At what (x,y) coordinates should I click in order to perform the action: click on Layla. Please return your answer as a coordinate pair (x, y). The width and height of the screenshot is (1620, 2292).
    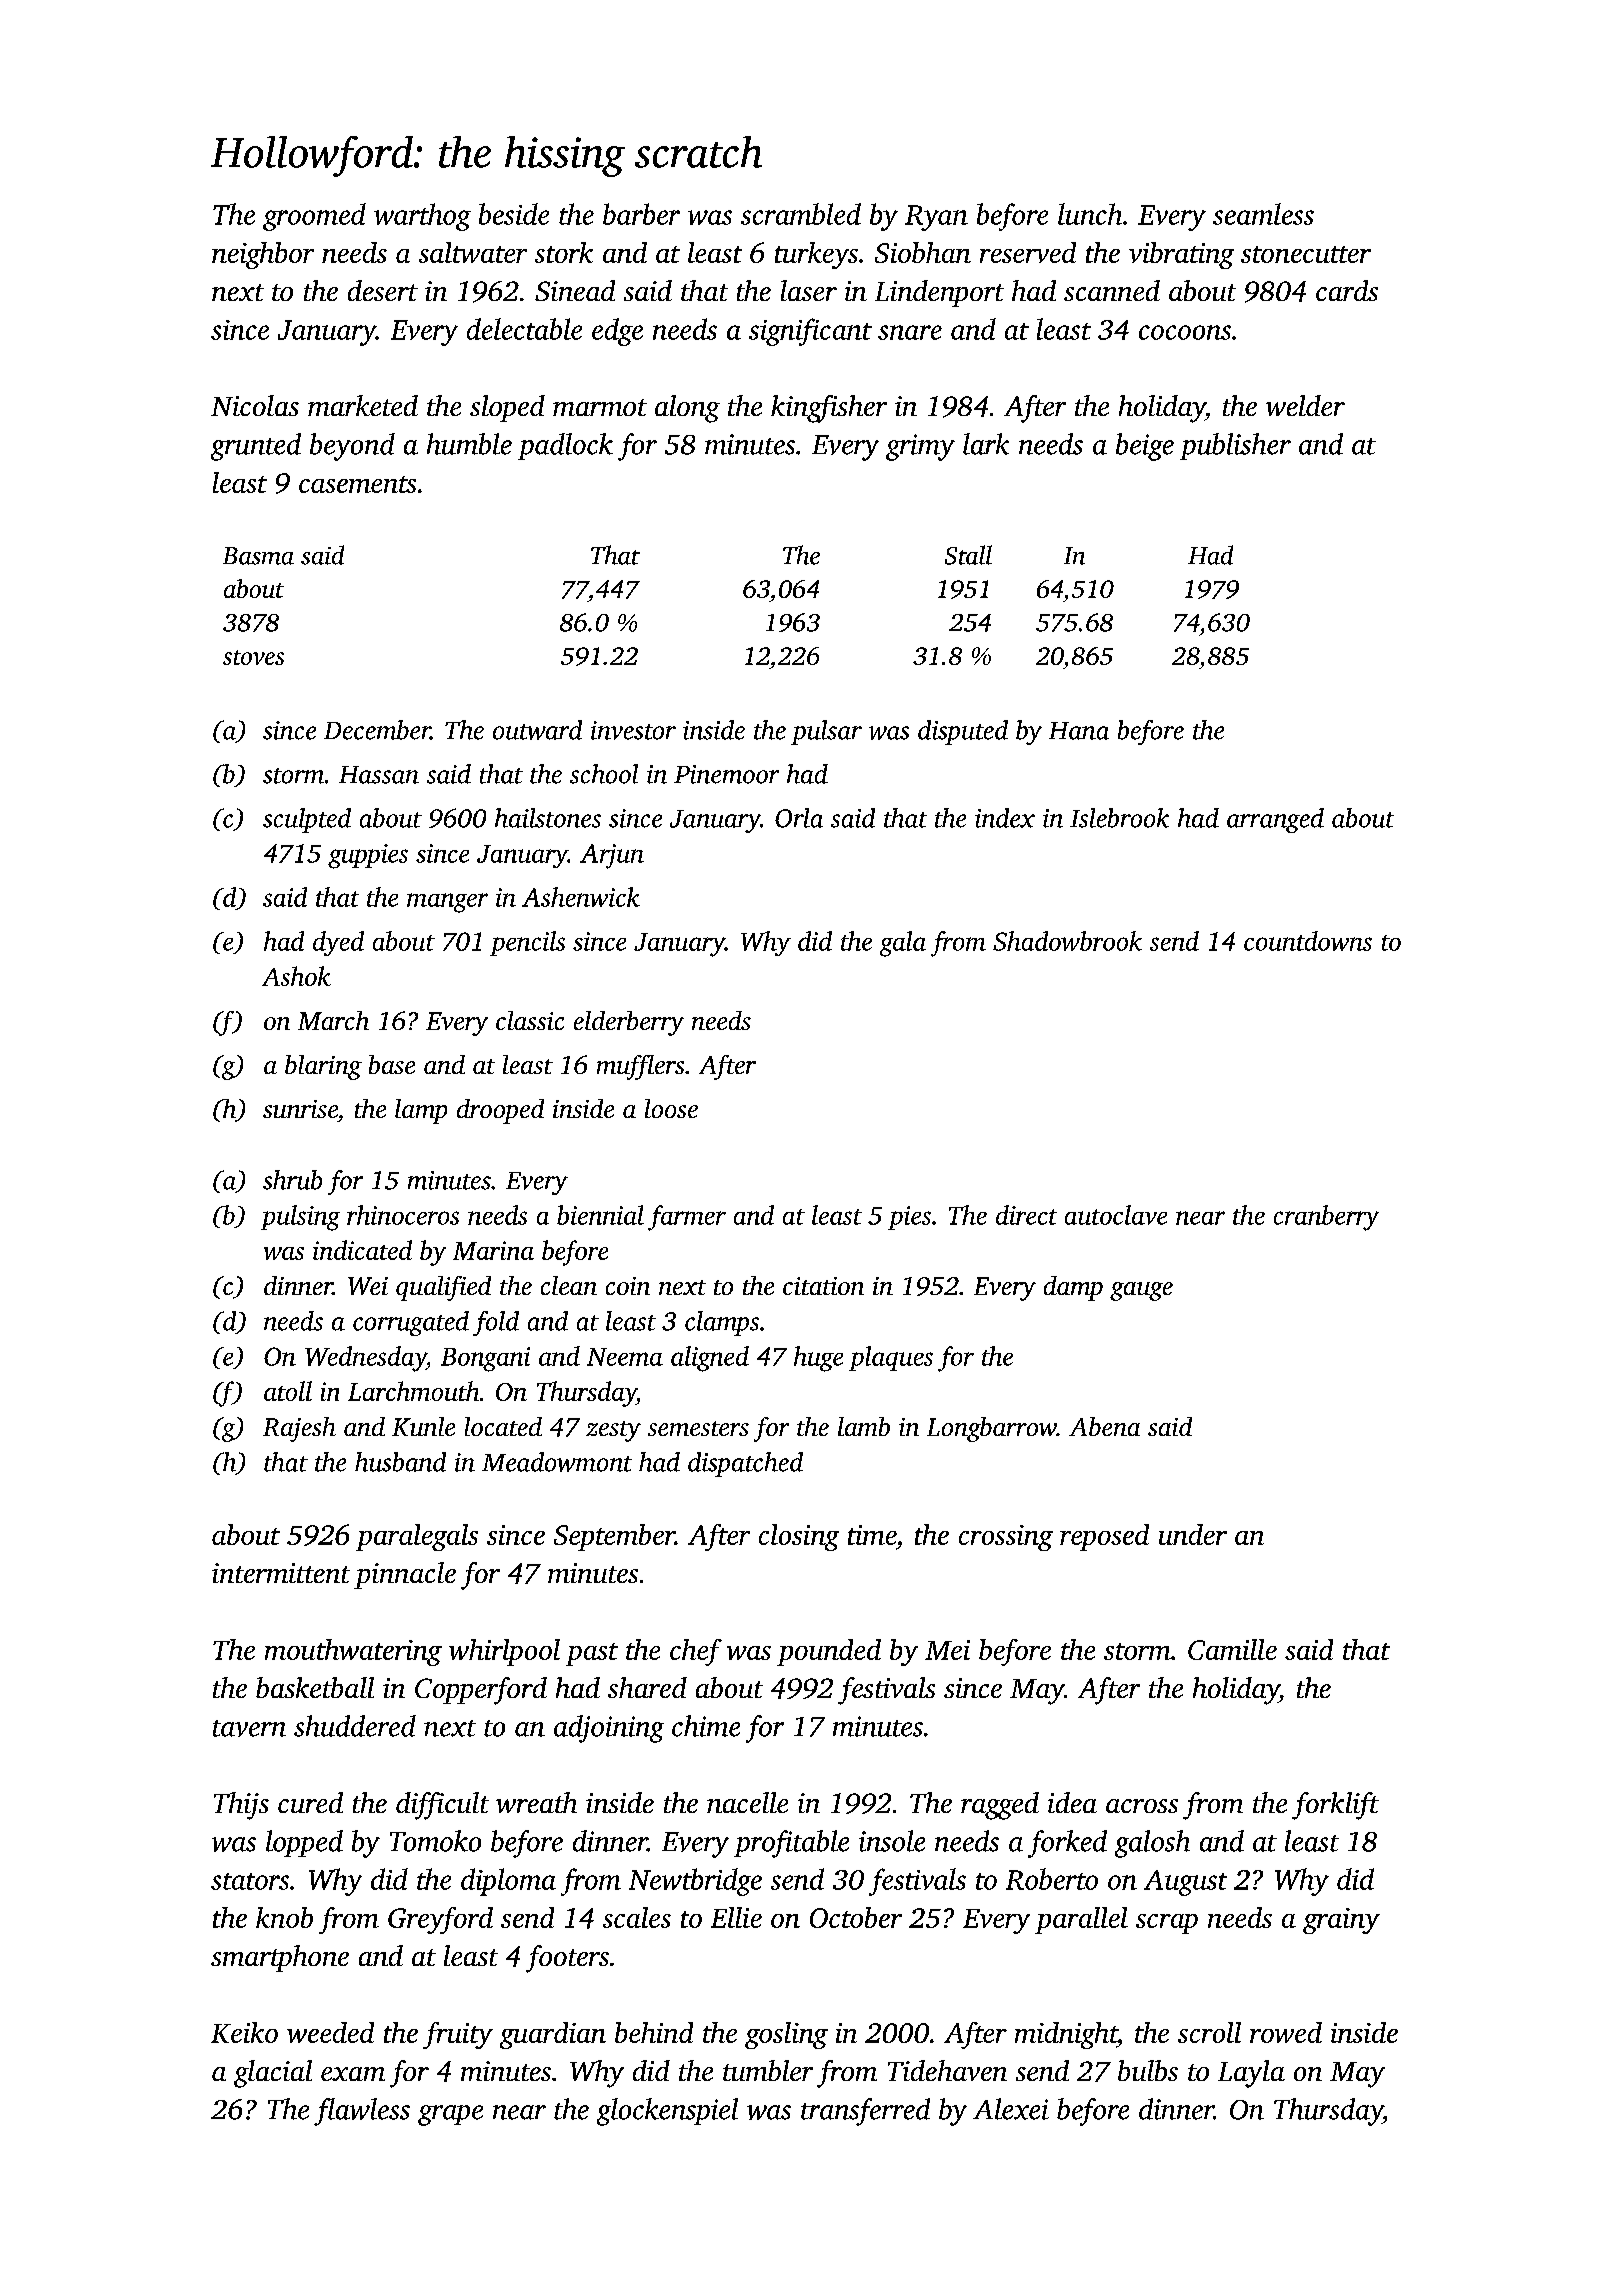
    Looking at the image, I should click on (1251, 2074).
